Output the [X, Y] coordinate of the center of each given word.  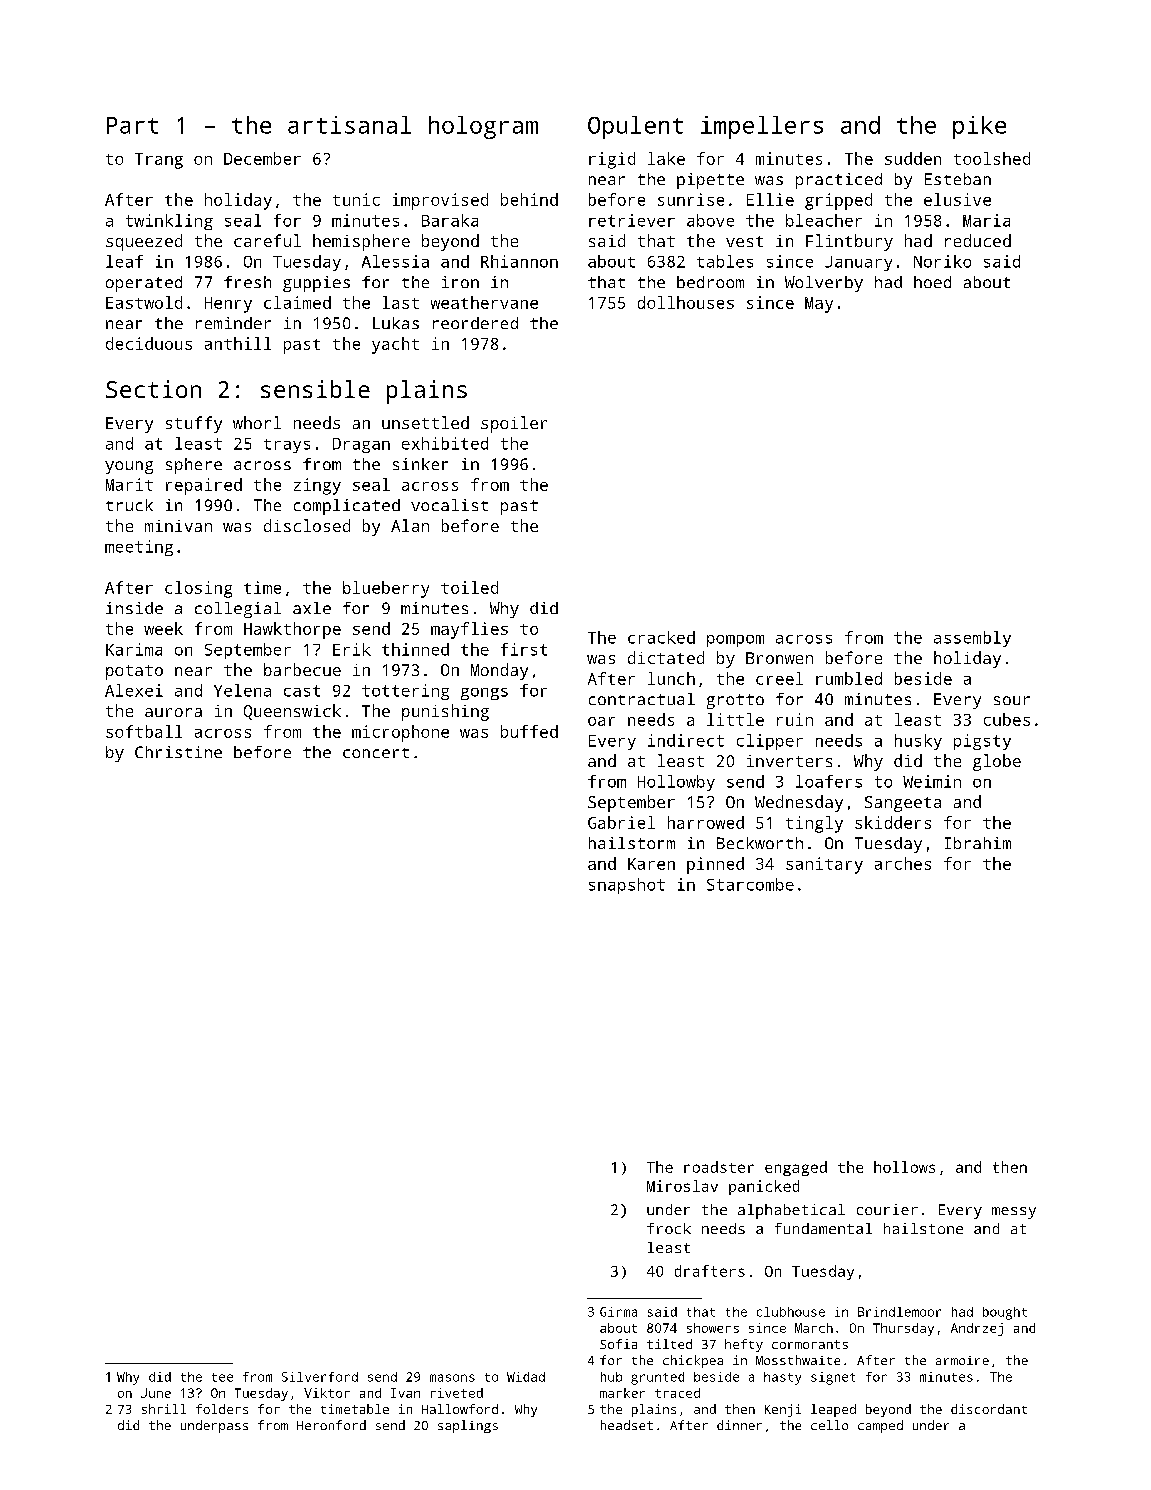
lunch [671, 678]
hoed [932, 282]
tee [222, 1377]
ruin [795, 719]
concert [376, 753]
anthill [238, 343]
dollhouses [686, 302]
